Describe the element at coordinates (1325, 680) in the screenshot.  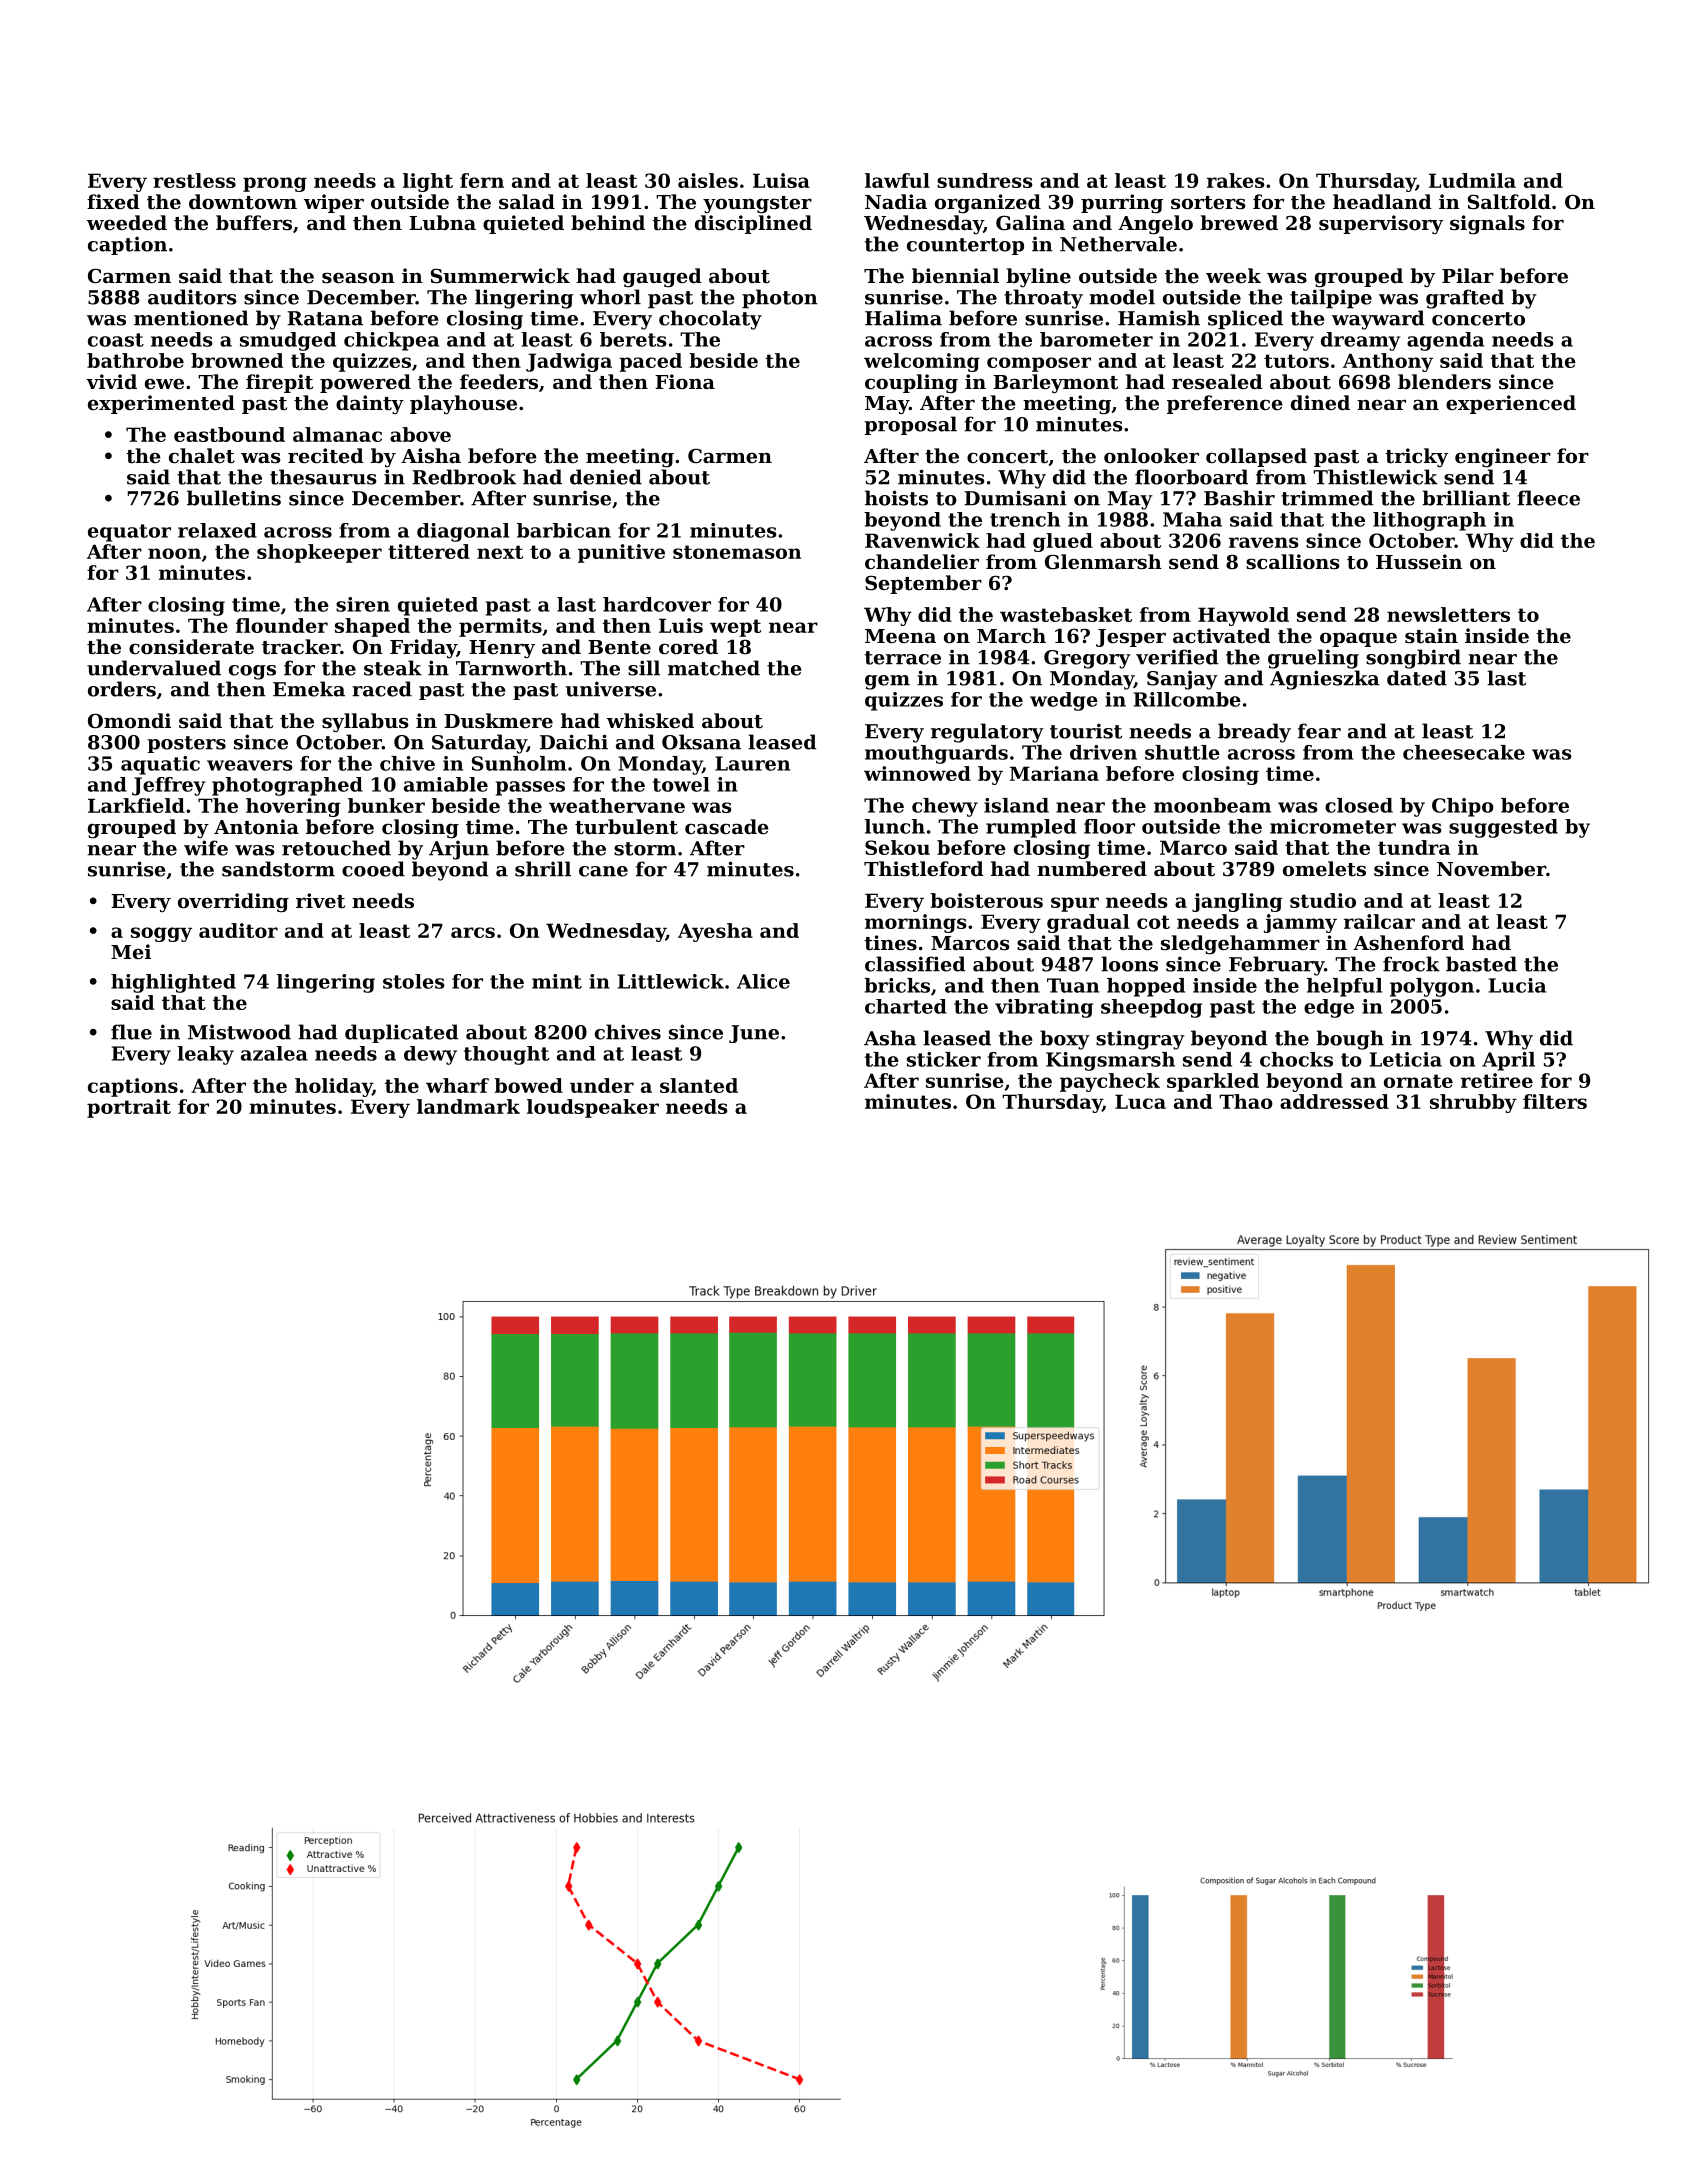
I see `Agnieszka` at that location.
